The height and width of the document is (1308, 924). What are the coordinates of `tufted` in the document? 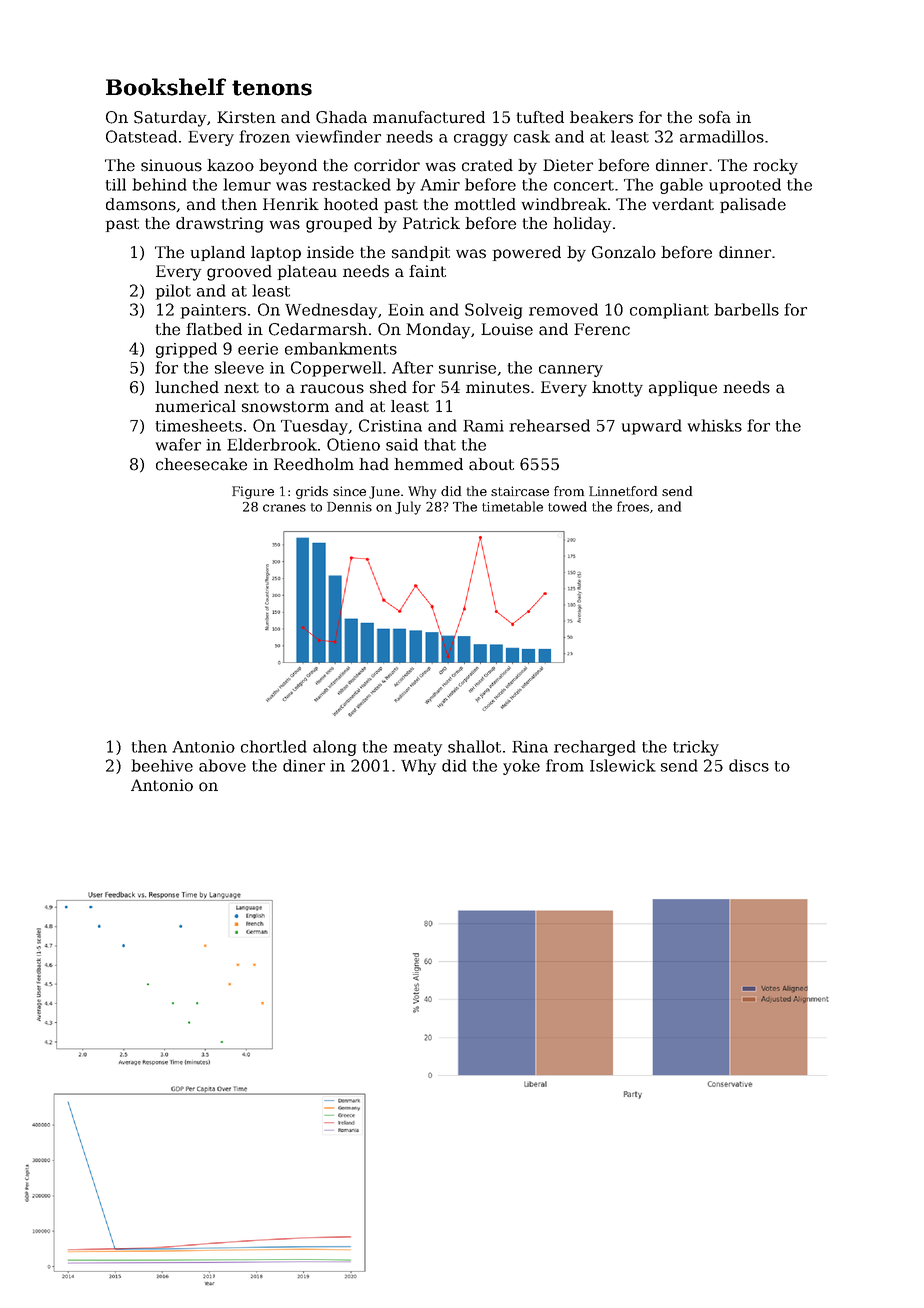 It's located at (540, 117).
